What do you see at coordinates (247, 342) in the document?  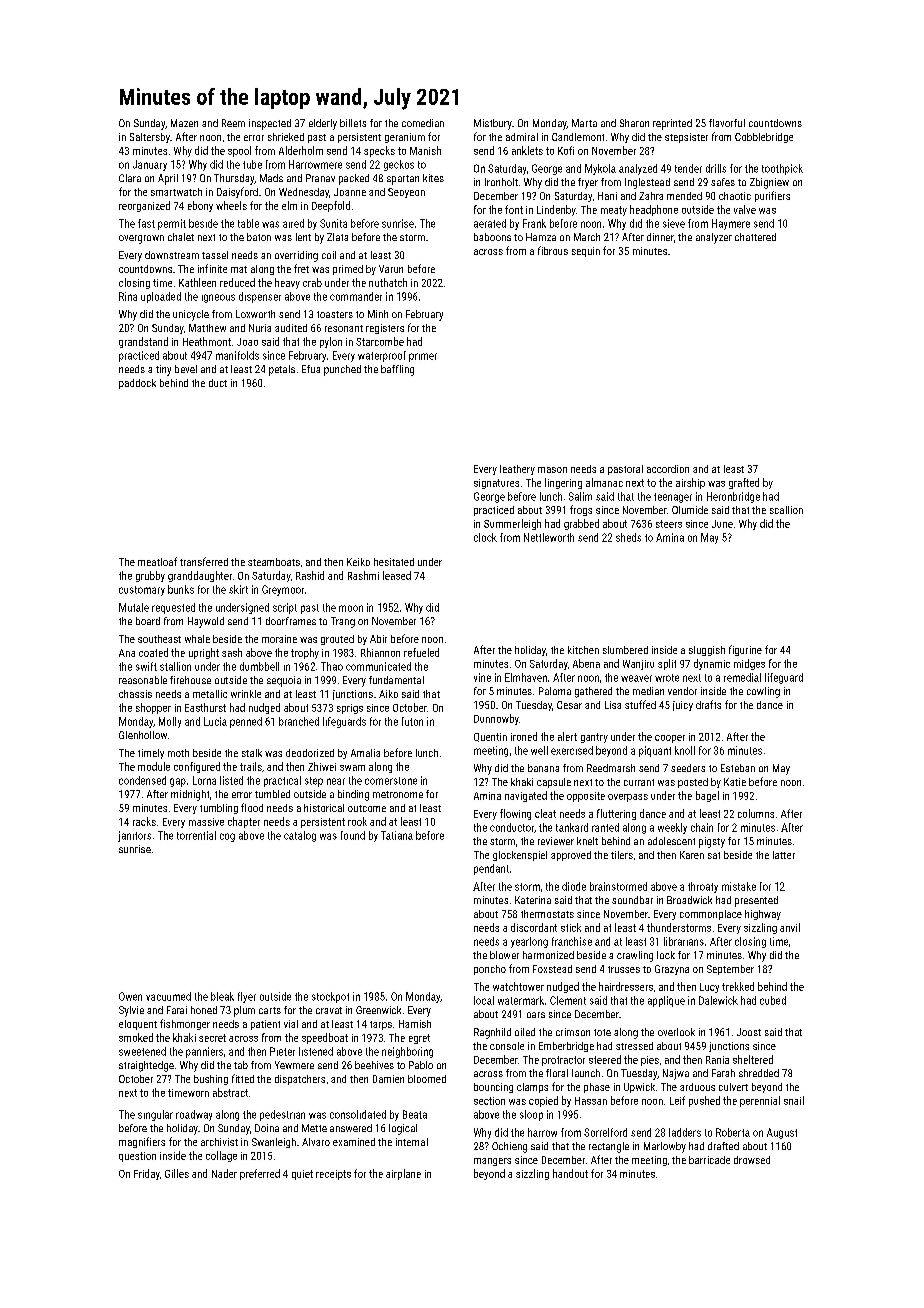 I see `Joao` at bounding box center [247, 342].
